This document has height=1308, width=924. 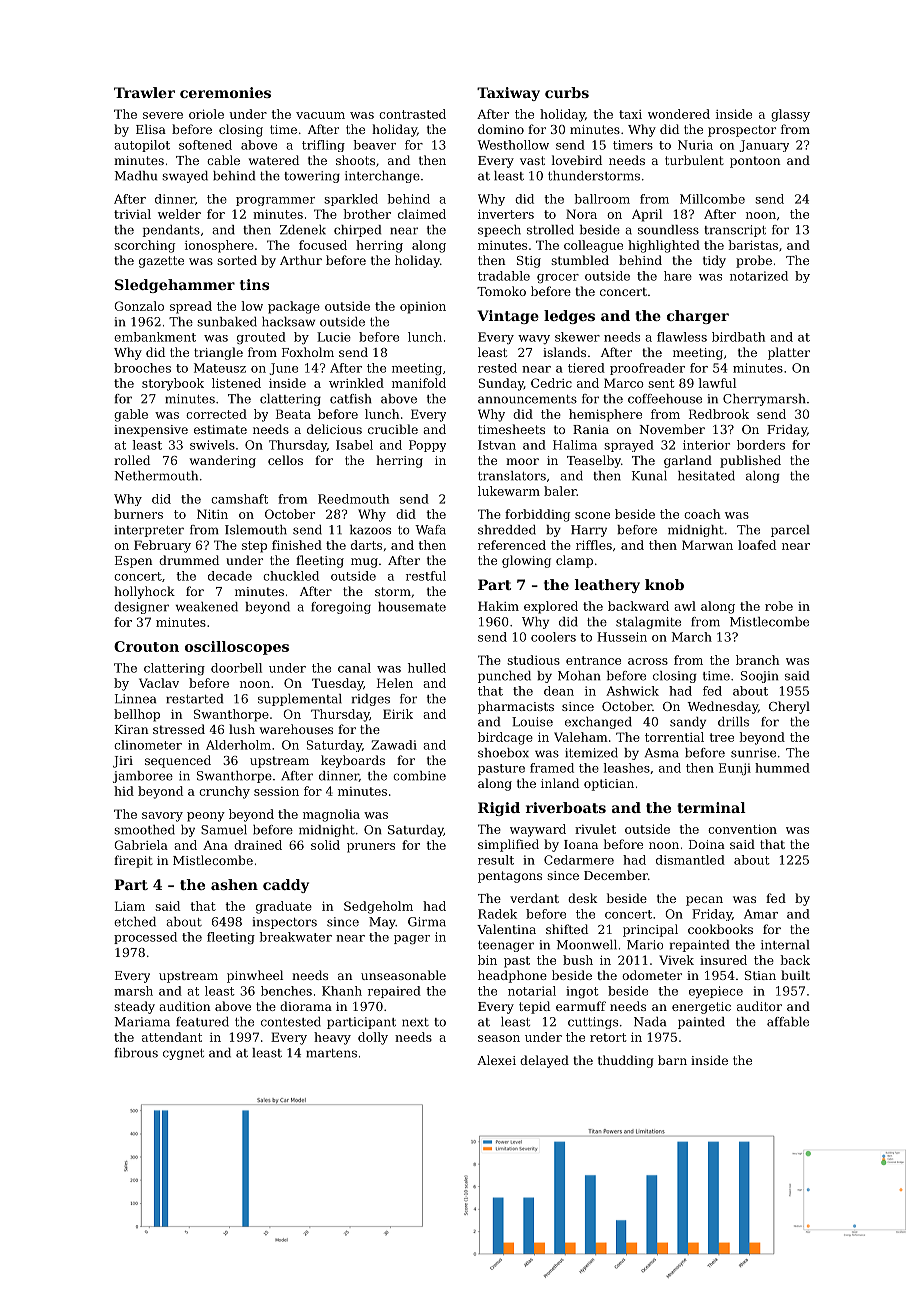 What do you see at coordinates (513, 145) in the document?
I see `Westhollow` at bounding box center [513, 145].
